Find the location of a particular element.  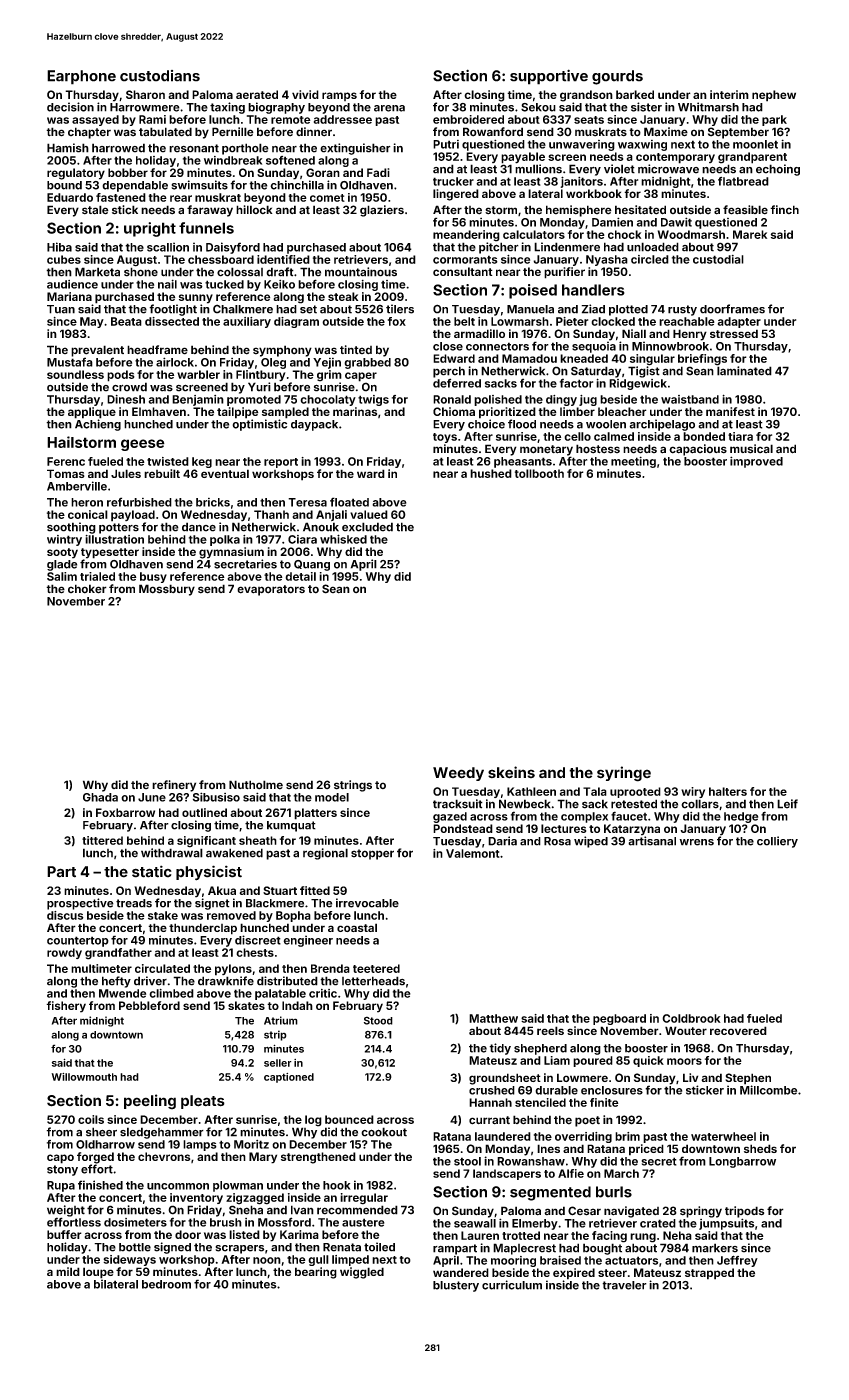

nephew is located at coordinates (774, 96).
